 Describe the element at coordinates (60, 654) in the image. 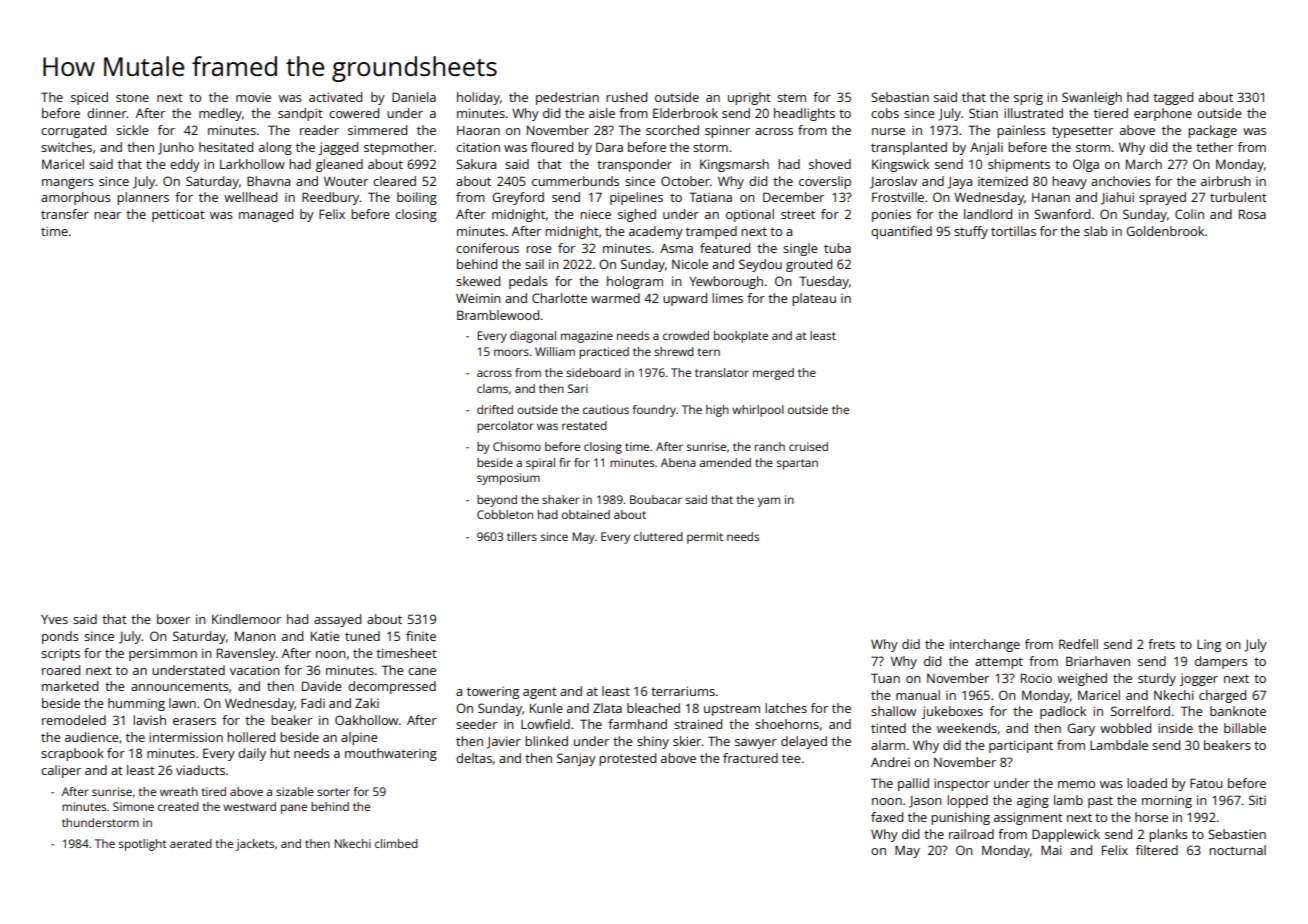

I see `scripts` at that location.
